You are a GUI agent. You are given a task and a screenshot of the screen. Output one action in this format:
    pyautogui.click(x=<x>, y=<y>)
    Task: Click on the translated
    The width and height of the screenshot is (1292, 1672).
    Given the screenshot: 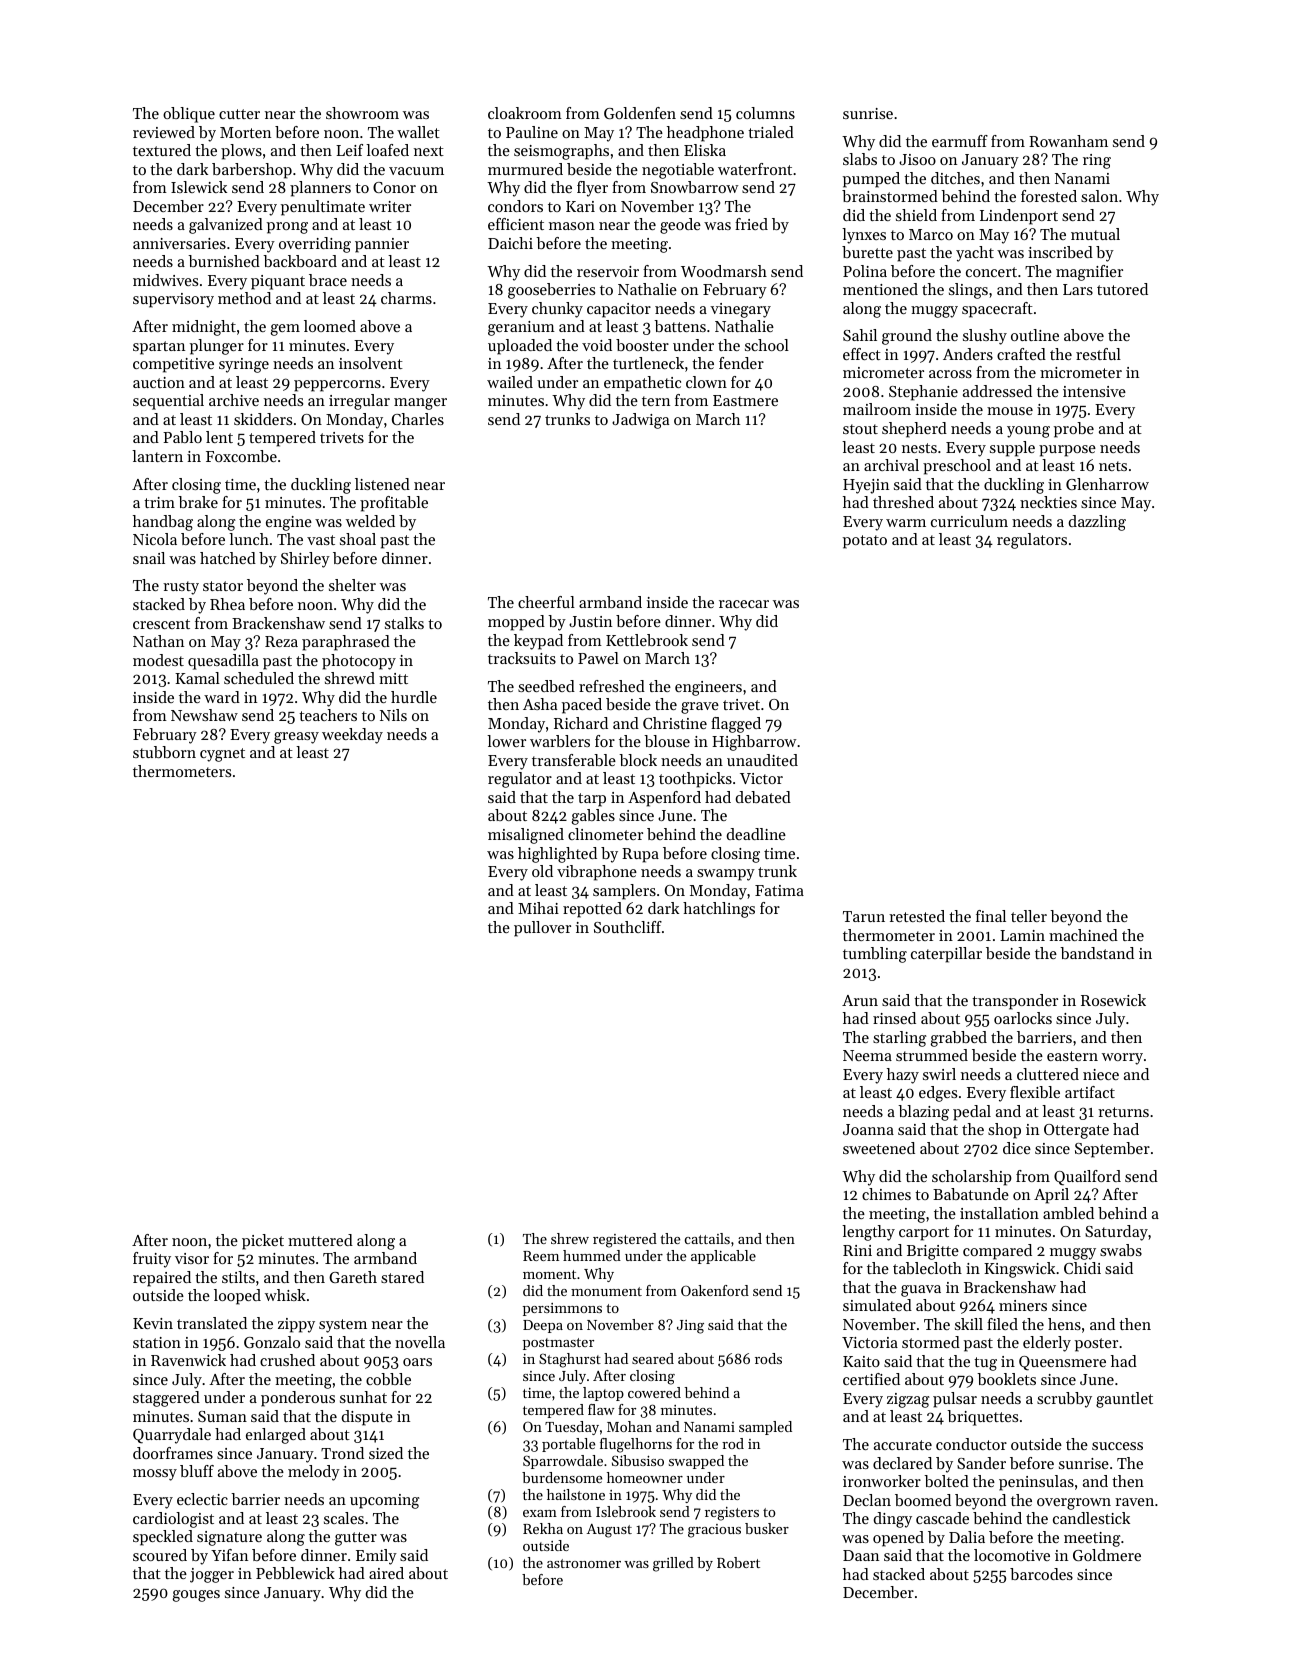 What is the action you would take?
    pyautogui.click(x=212, y=1323)
